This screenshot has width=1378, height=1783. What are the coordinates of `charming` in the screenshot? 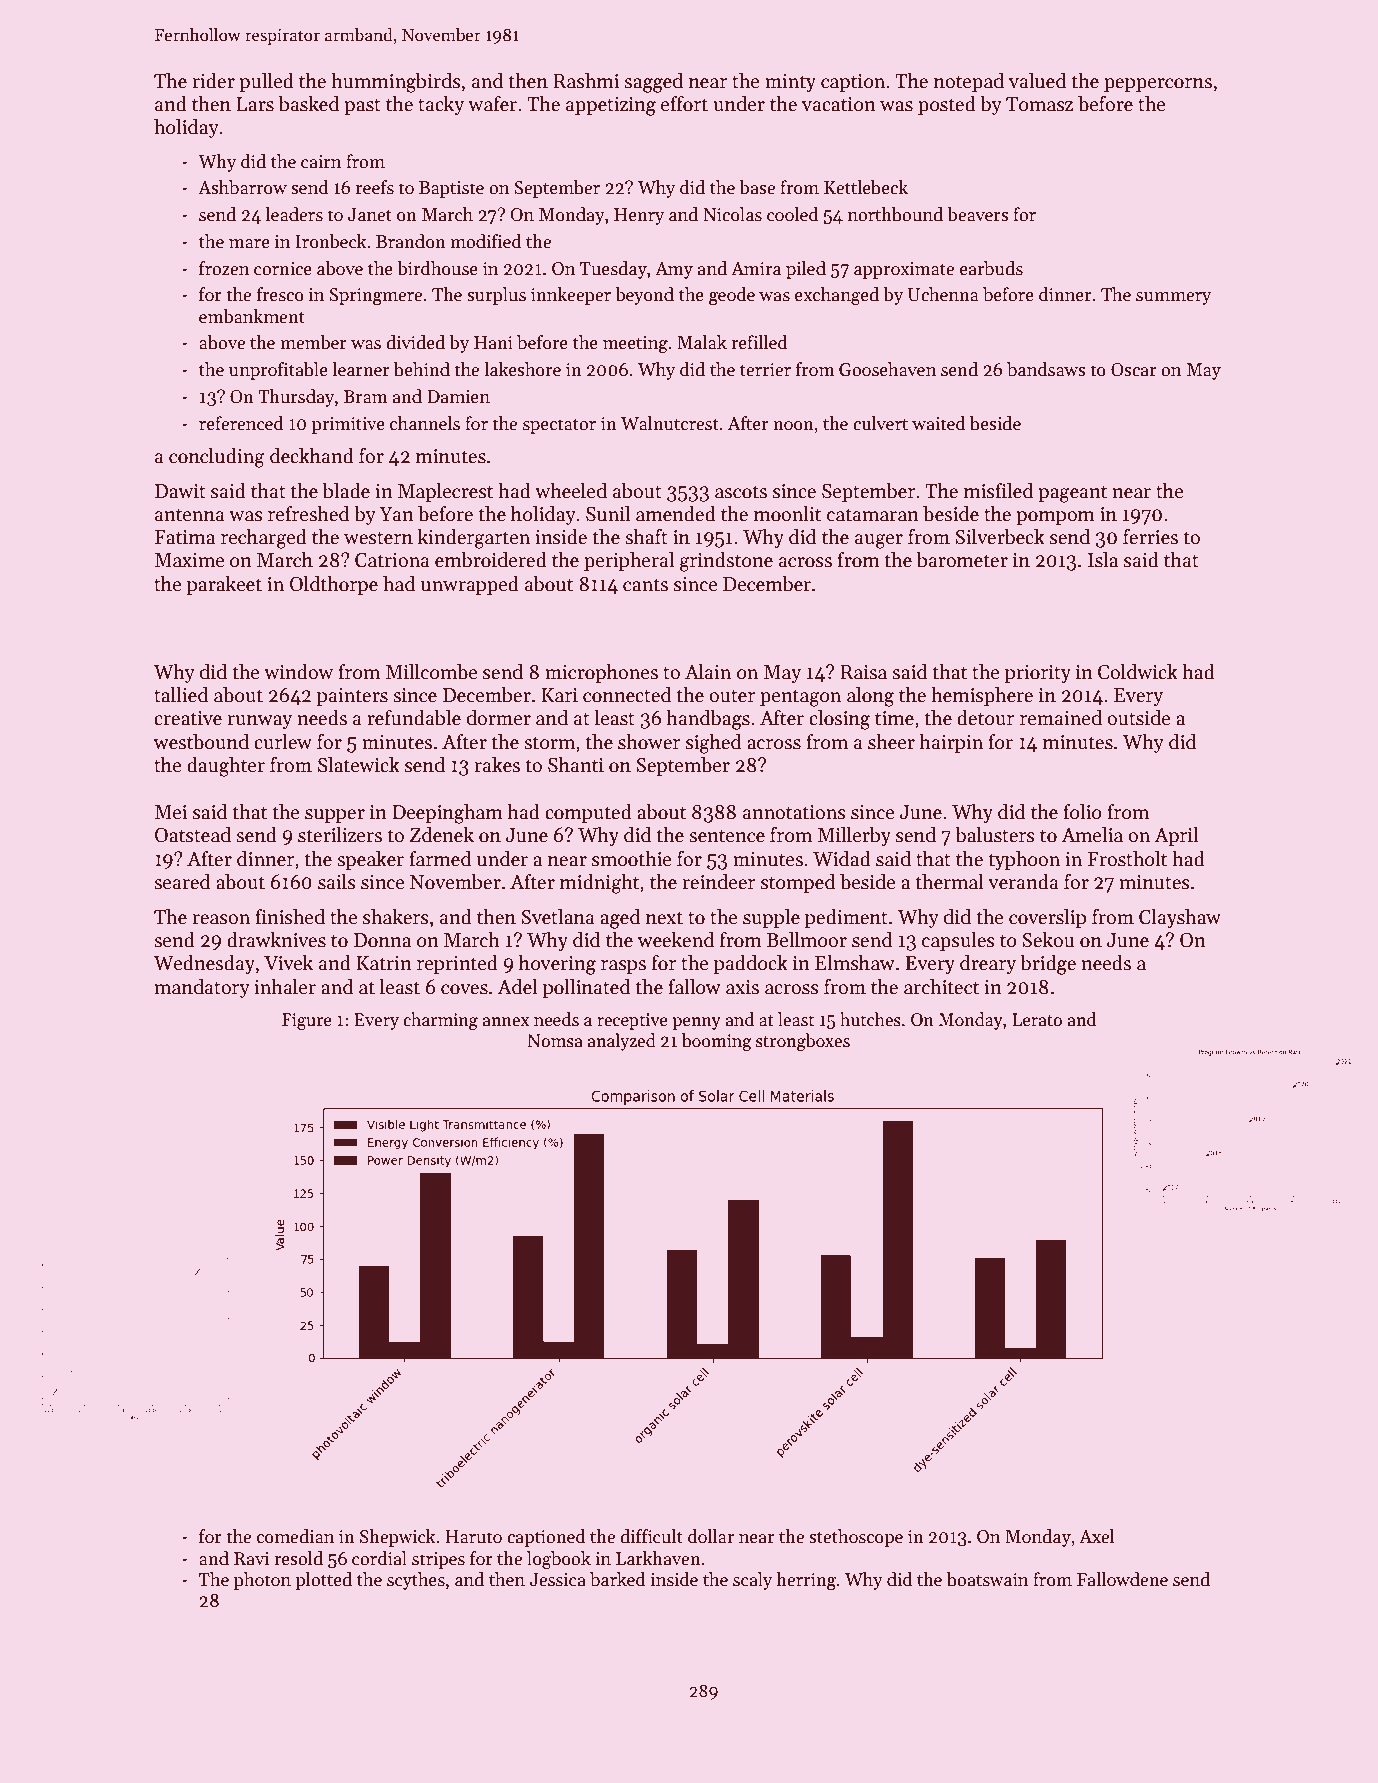 It's located at (440, 1021).
